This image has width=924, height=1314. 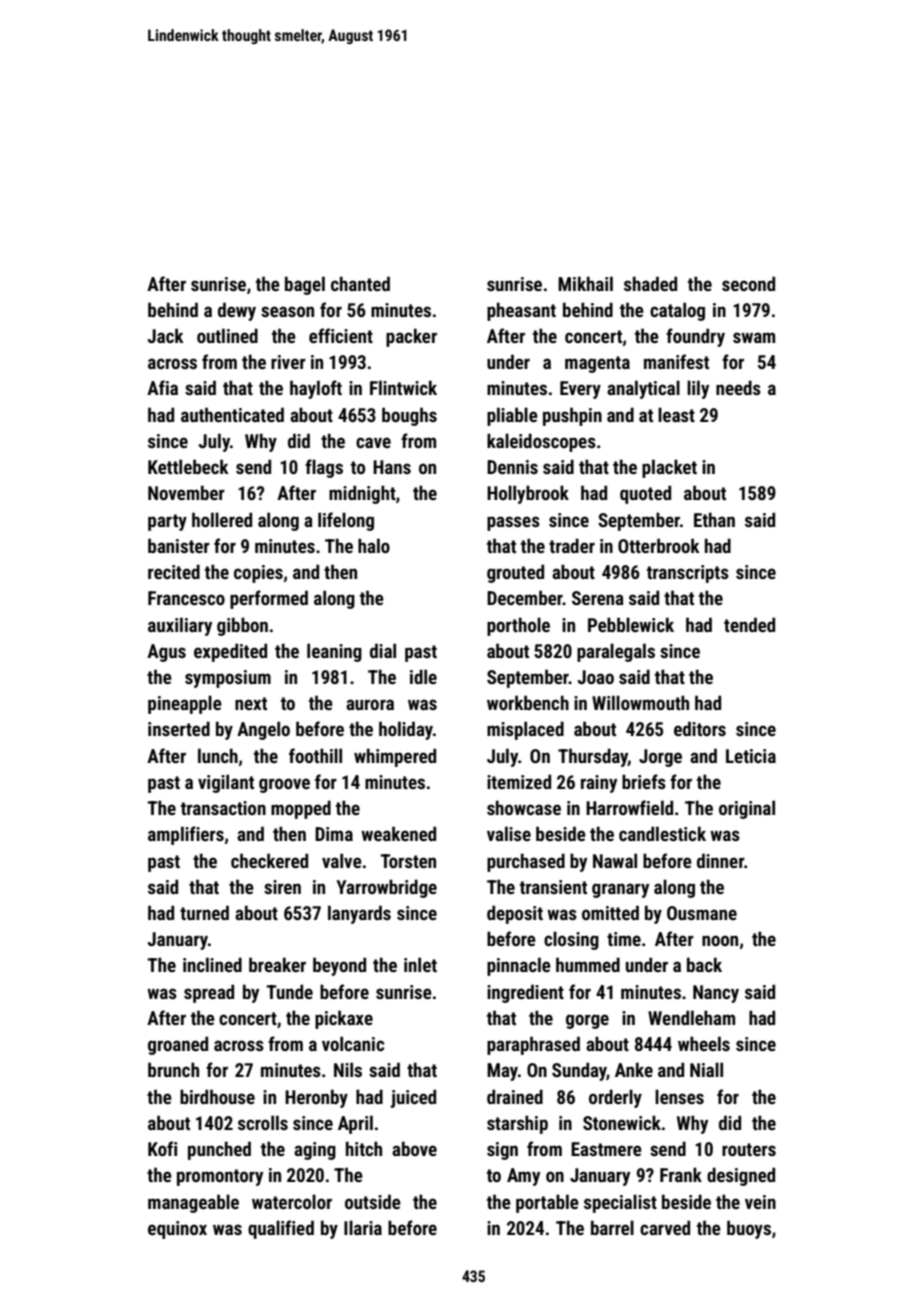 What do you see at coordinates (747, 809) in the image?
I see `original` at bounding box center [747, 809].
